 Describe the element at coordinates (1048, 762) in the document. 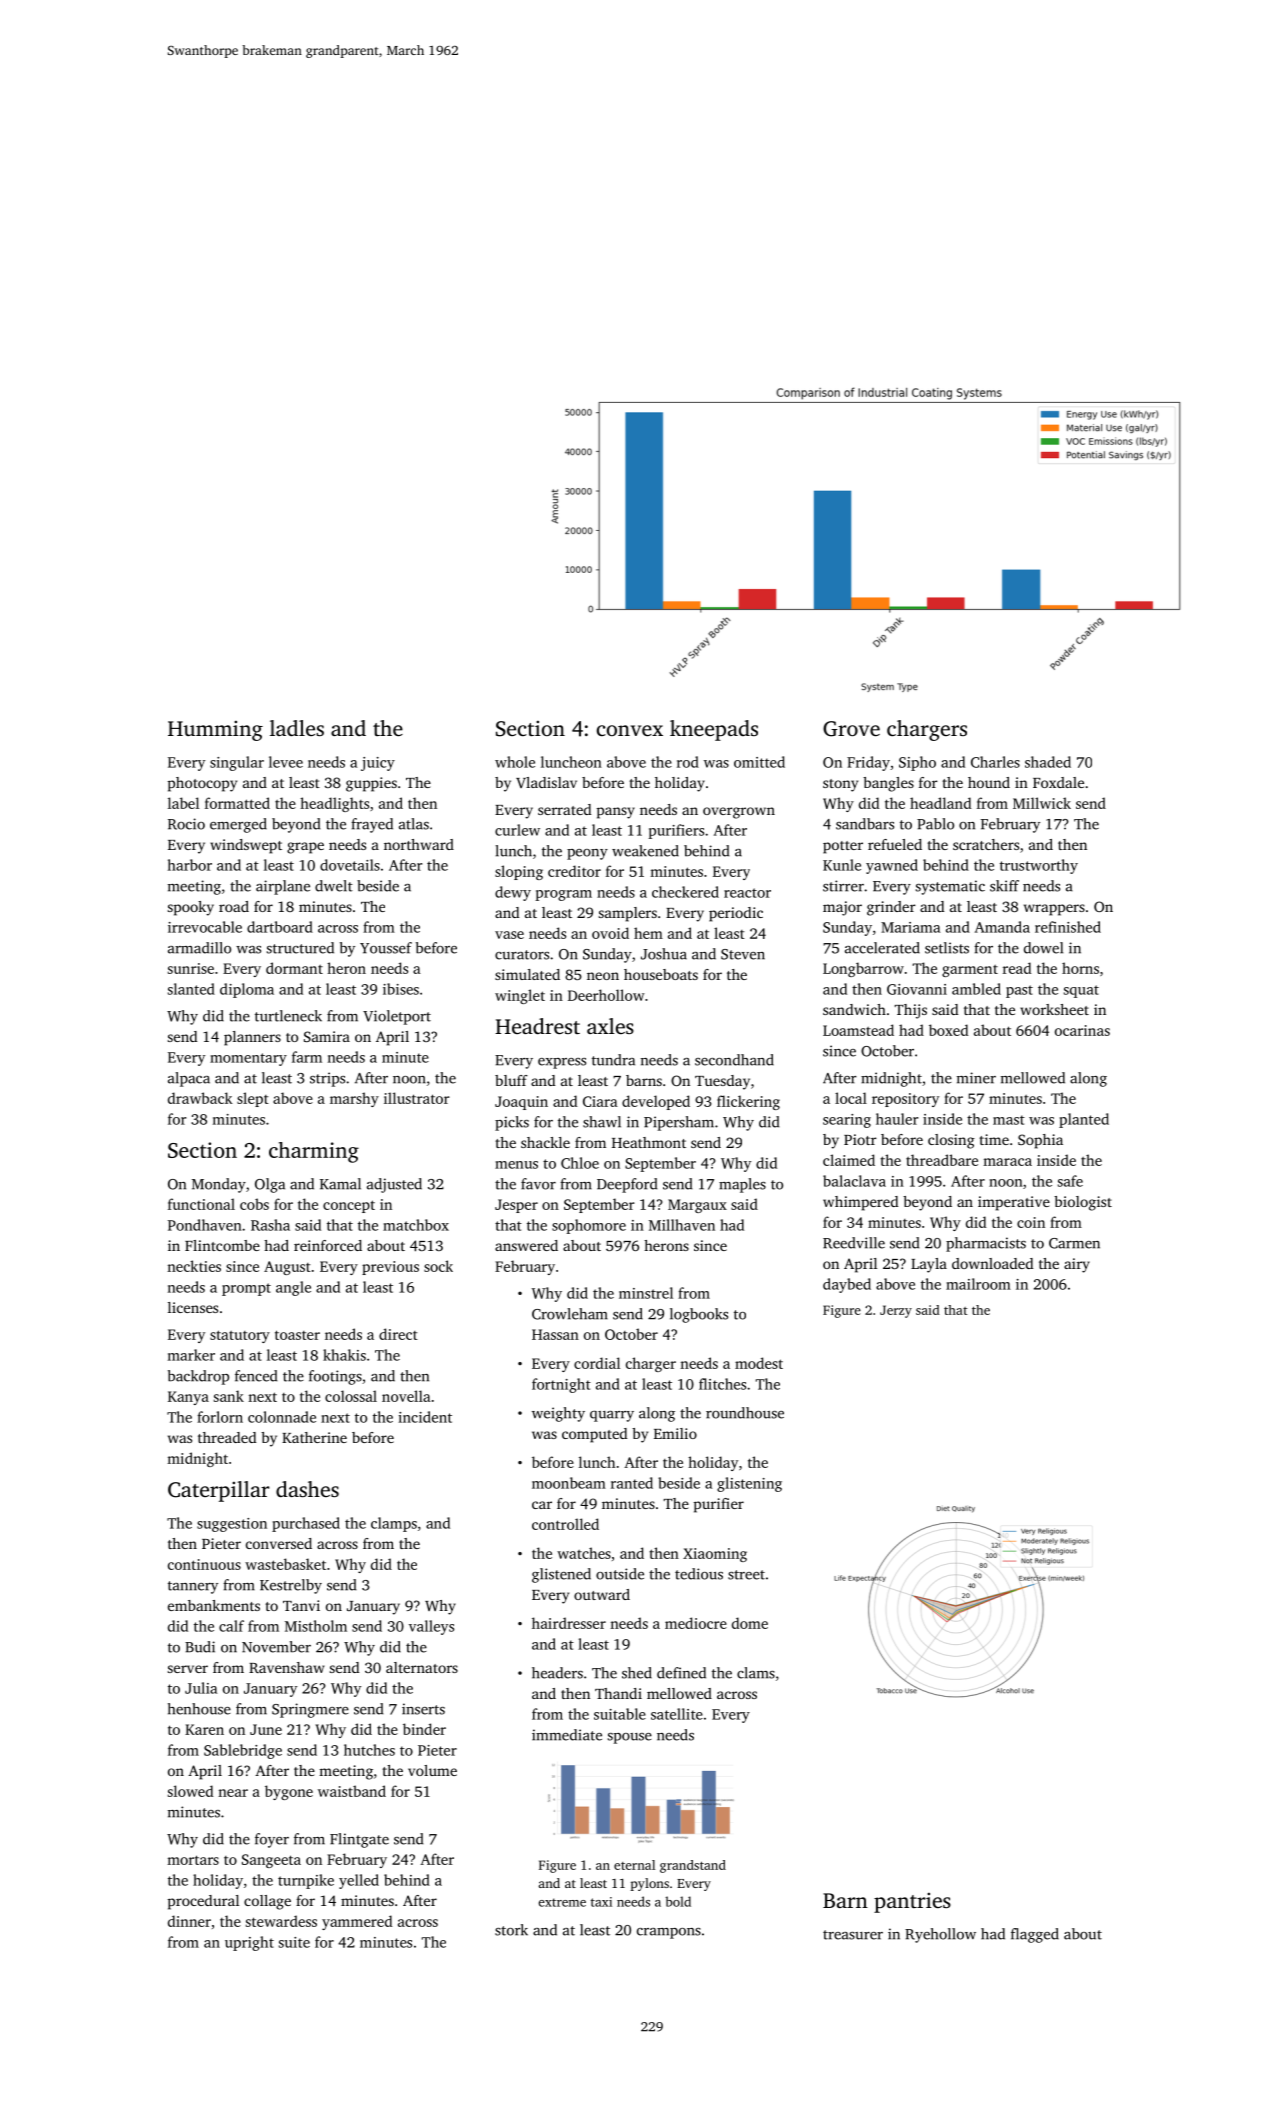

I see `shaded` at that location.
